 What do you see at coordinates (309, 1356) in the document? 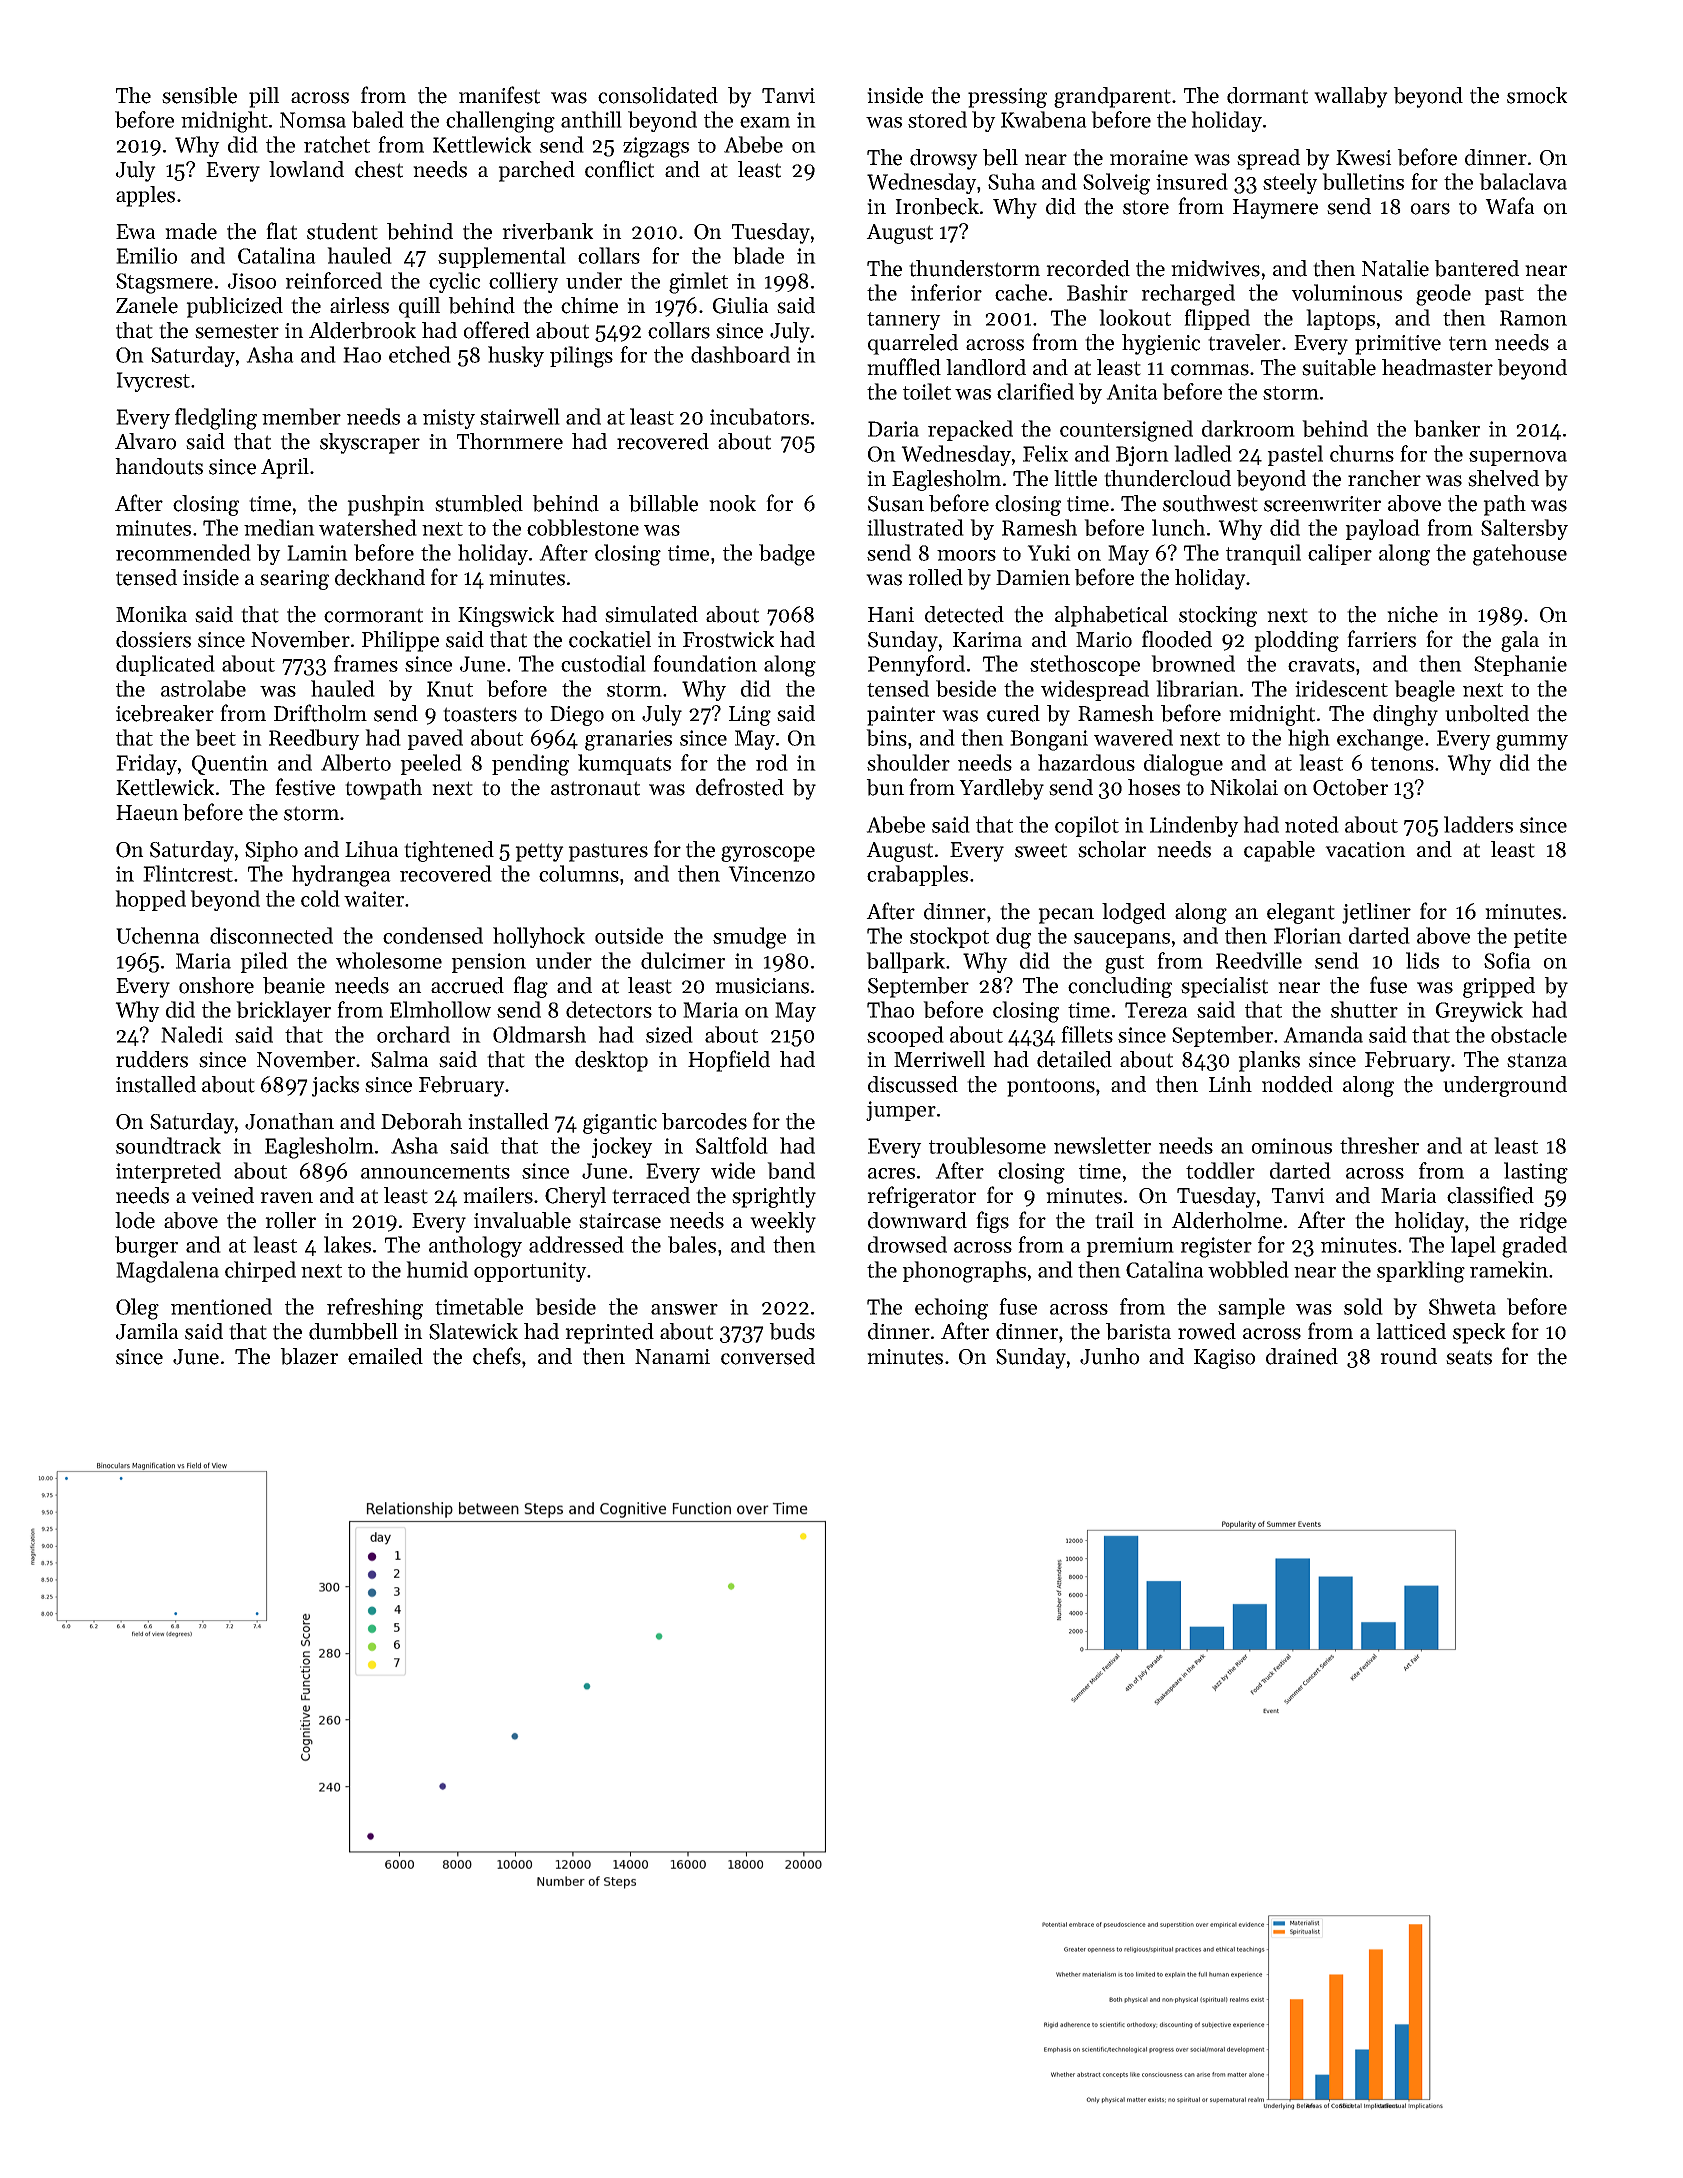
I see `blazer` at bounding box center [309, 1356].
